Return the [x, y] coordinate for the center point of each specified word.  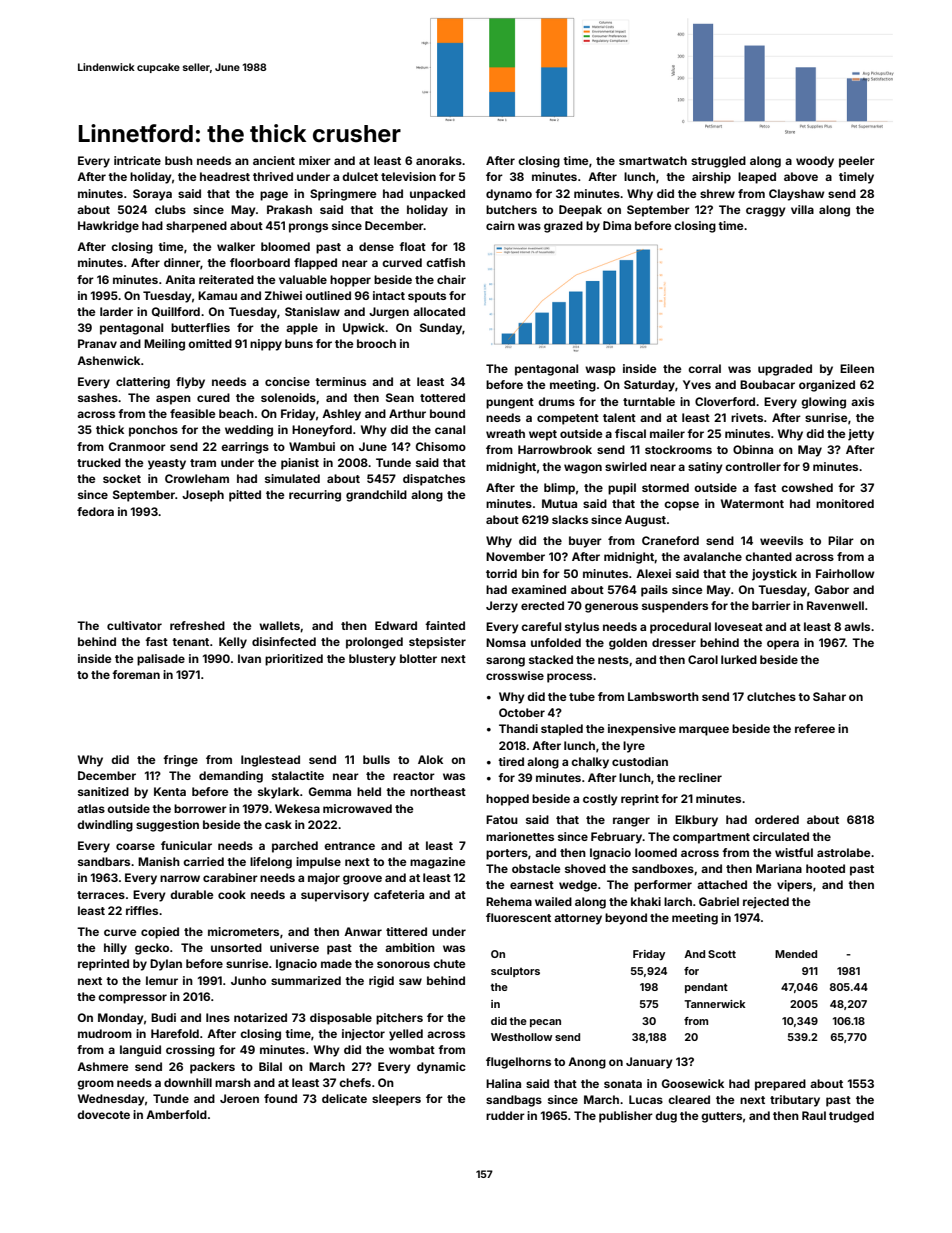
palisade [161, 660]
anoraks [439, 160]
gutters [721, 1117]
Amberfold [176, 1114]
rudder [505, 1115]
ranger [631, 822]
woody [815, 162]
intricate [137, 160]
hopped [507, 800]
